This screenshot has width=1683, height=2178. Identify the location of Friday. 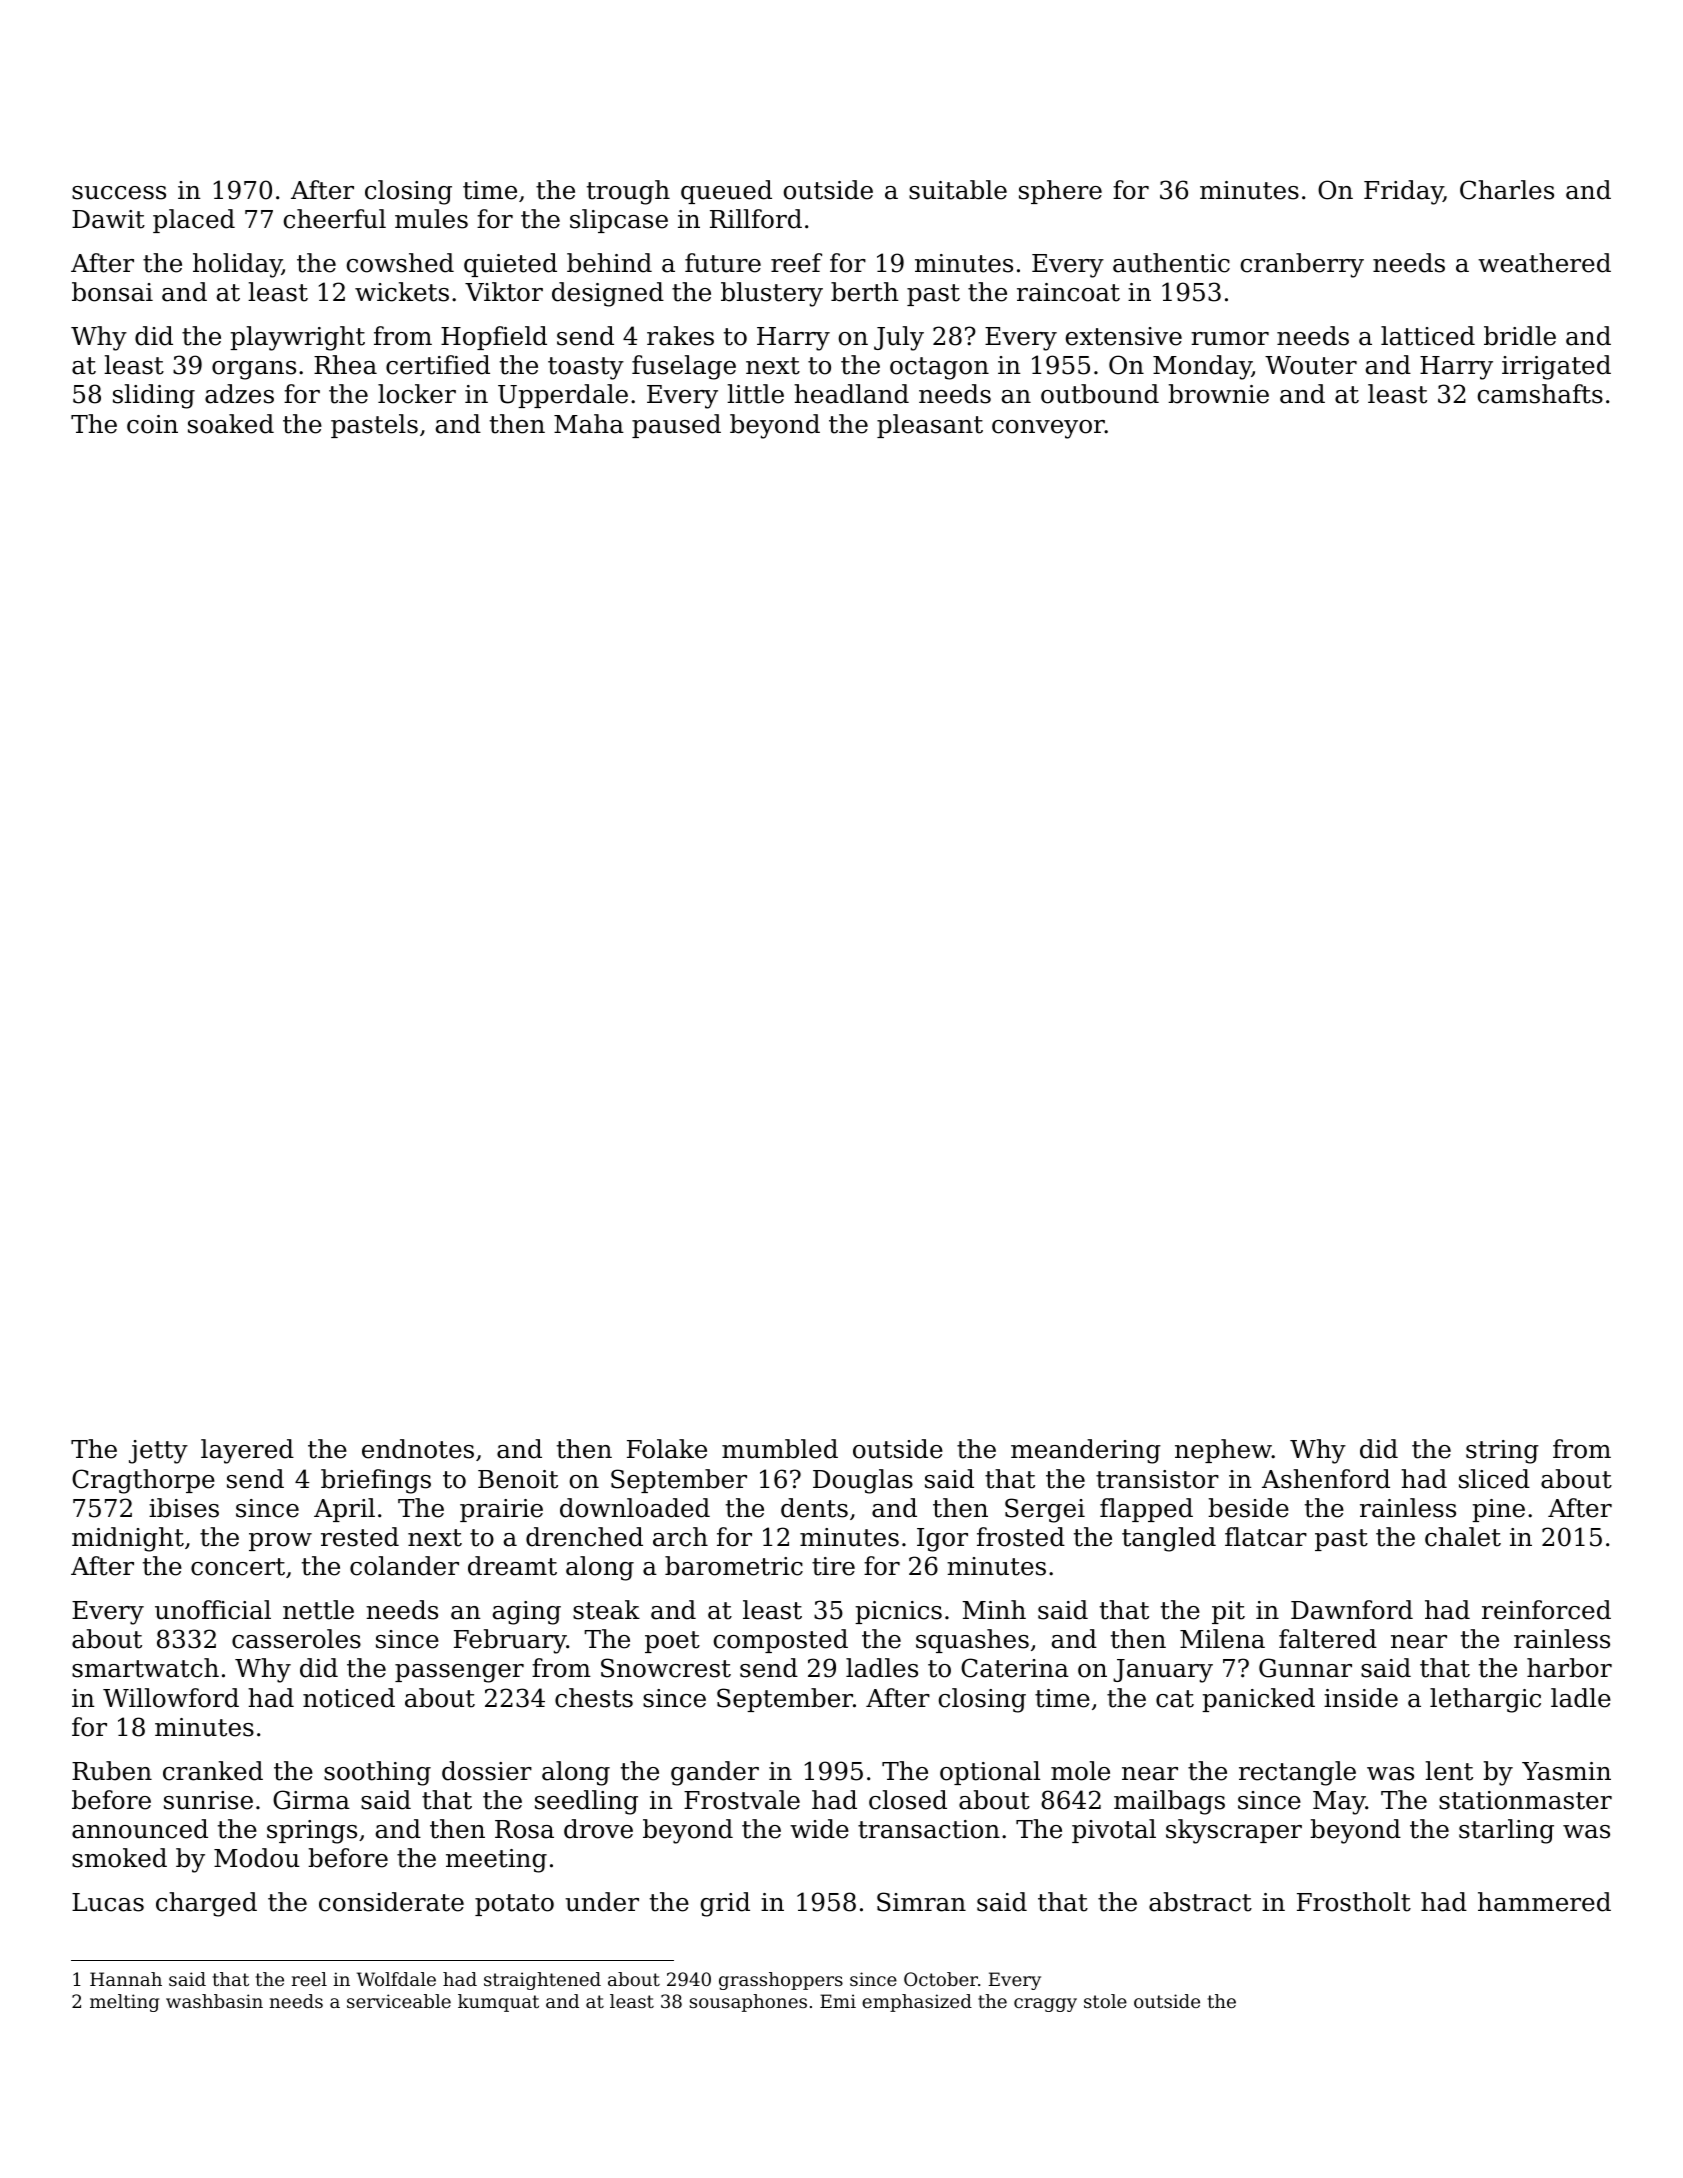
(1403, 192).
